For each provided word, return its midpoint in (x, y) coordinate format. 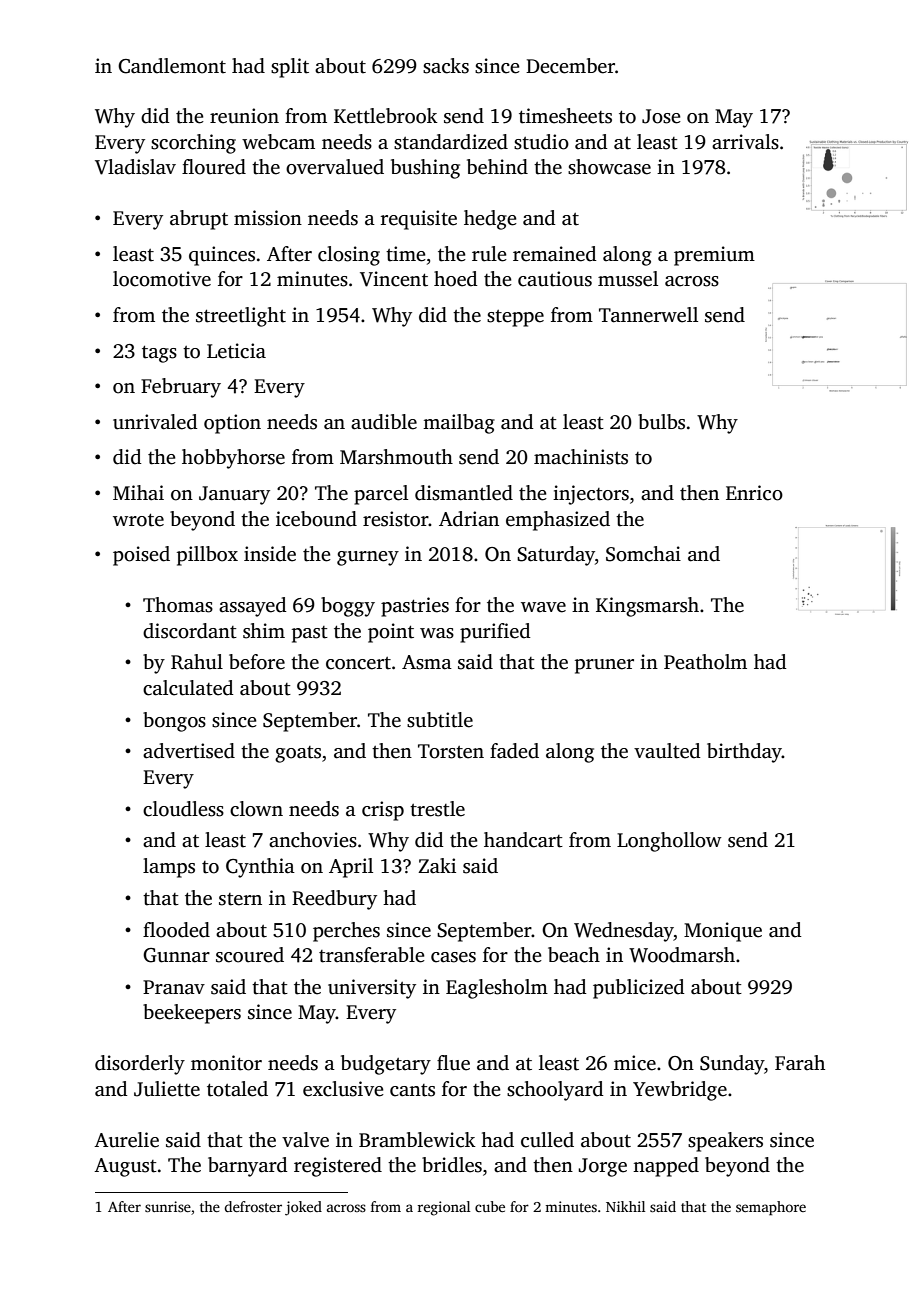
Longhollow (669, 842)
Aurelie (126, 1140)
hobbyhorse (233, 459)
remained (555, 254)
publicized (639, 989)
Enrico (754, 493)
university (372, 989)
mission (268, 218)
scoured (250, 955)
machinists (581, 457)
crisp (383, 811)
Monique (723, 932)
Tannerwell (648, 315)
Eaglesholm (497, 989)
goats (298, 754)
